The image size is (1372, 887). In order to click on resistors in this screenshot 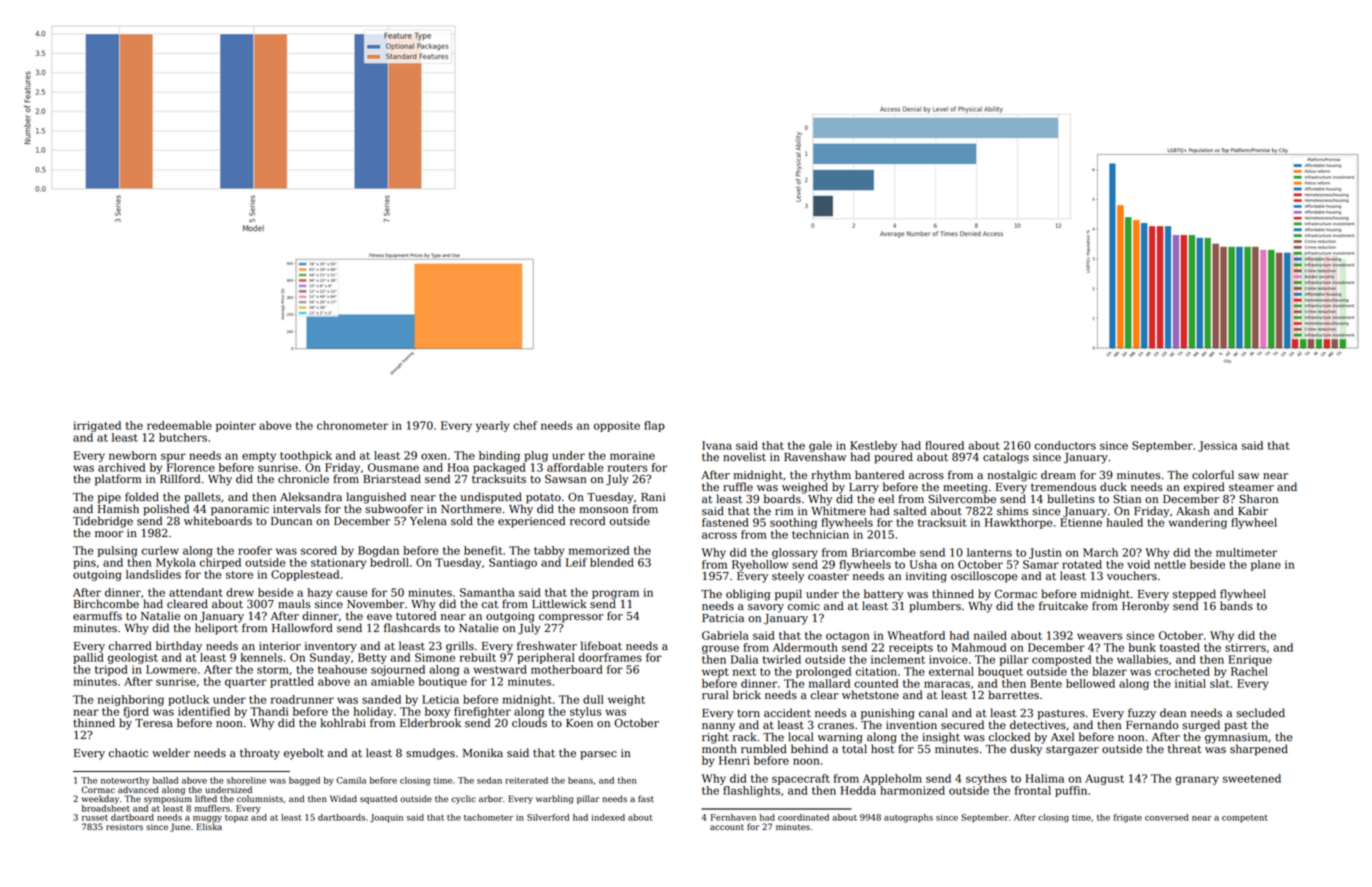, I will do `click(124, 827)`.
